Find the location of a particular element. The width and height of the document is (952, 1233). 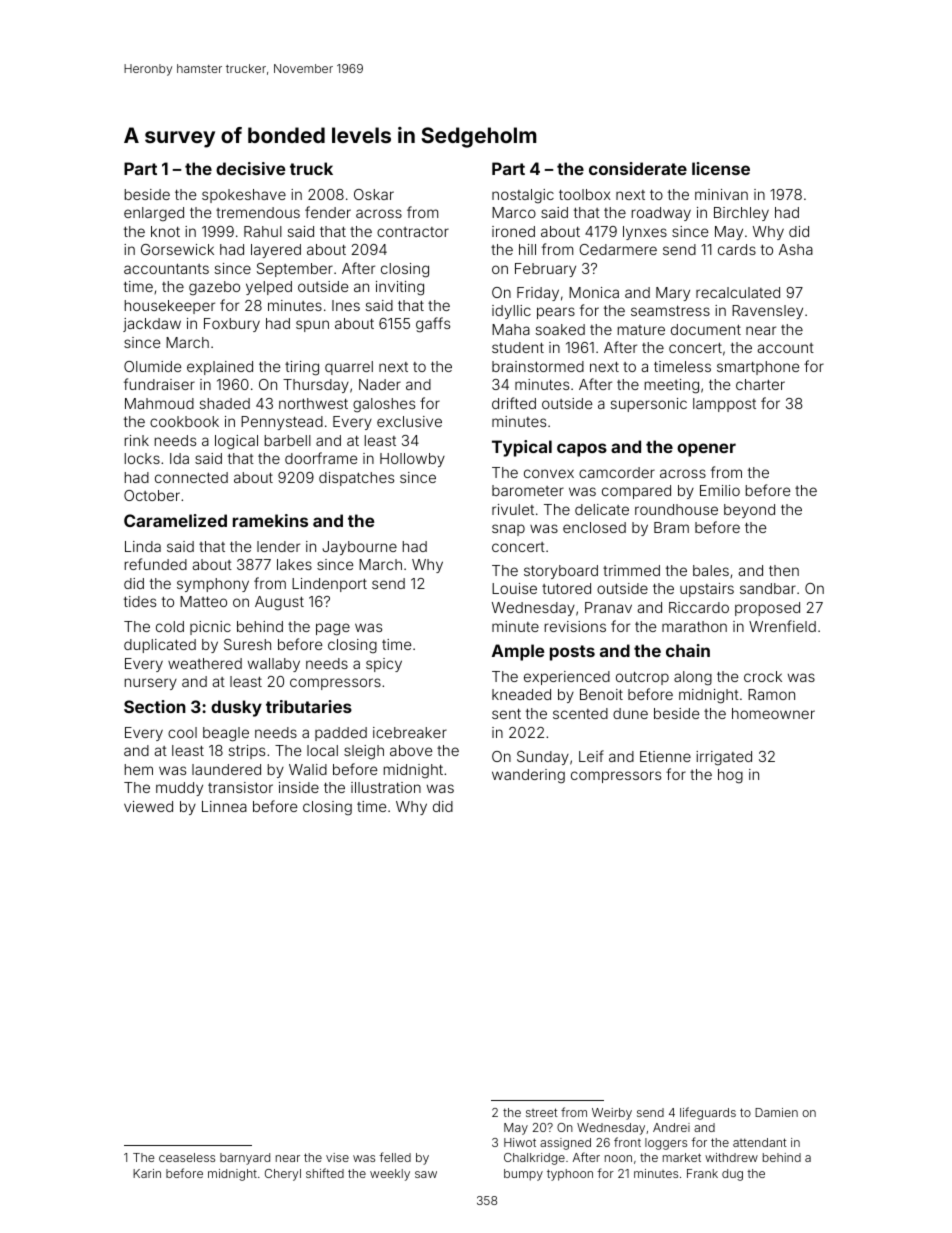

Karin is located at coordinates (147, 1173).
